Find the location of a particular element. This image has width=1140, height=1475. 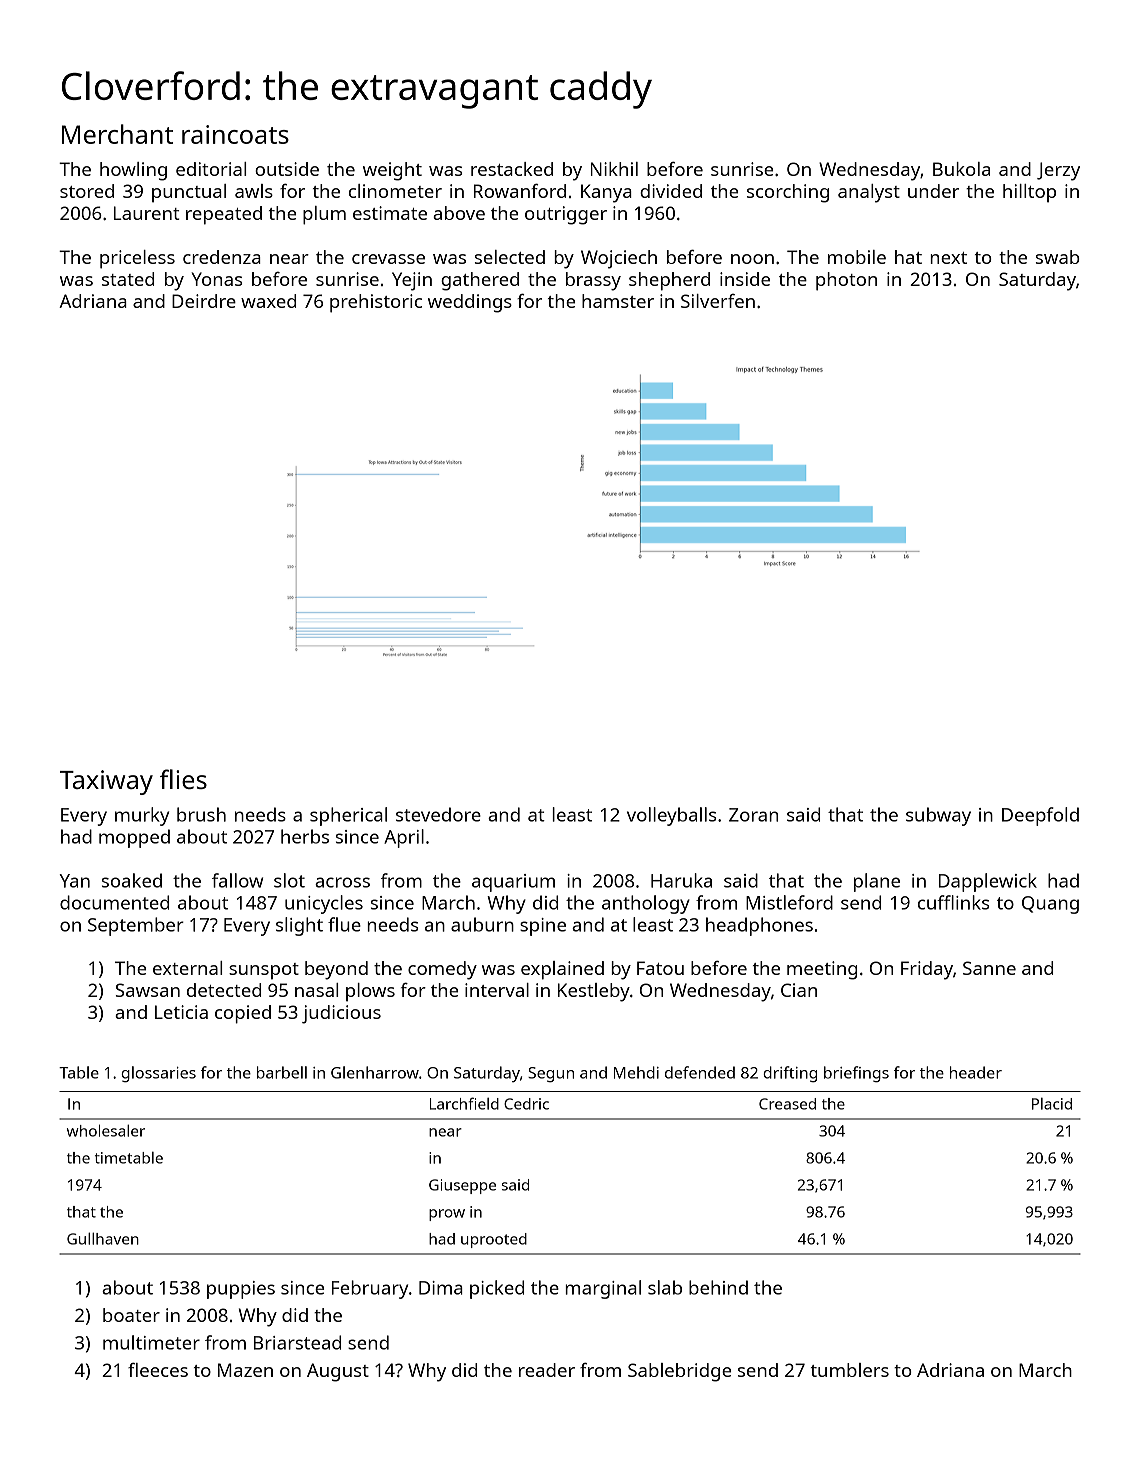

Merchant is located at coordinates (117, 134).
